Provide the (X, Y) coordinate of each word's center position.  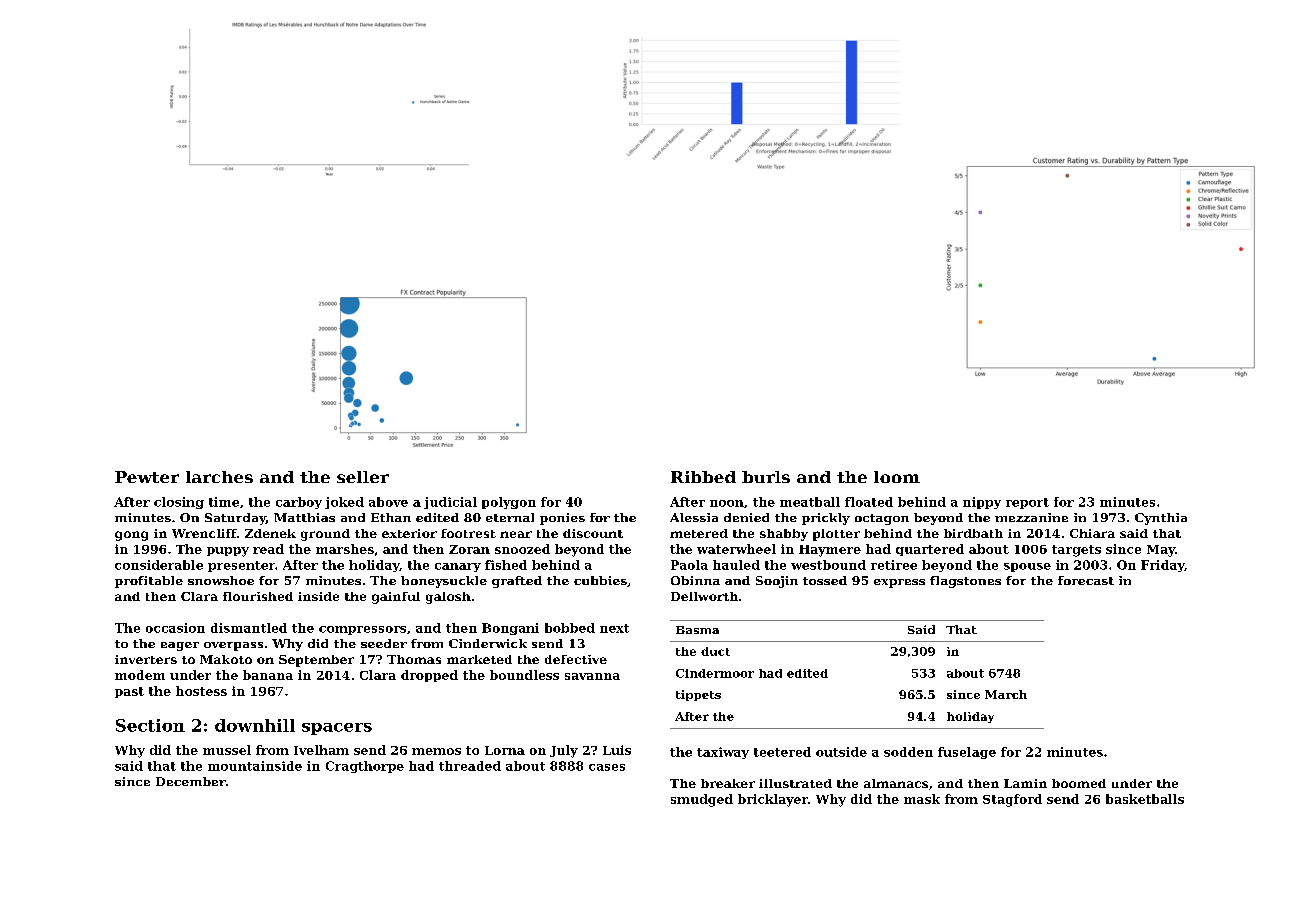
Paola (689, 565)
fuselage (967, 753)
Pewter (147, 477)
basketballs (1145, 799)
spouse (1027, 567)
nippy (982, 503)
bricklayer (773, 800)
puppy (228, 552)
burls (766, 477)
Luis (617, 750)
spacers (337, 729)
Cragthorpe (365, 767)
